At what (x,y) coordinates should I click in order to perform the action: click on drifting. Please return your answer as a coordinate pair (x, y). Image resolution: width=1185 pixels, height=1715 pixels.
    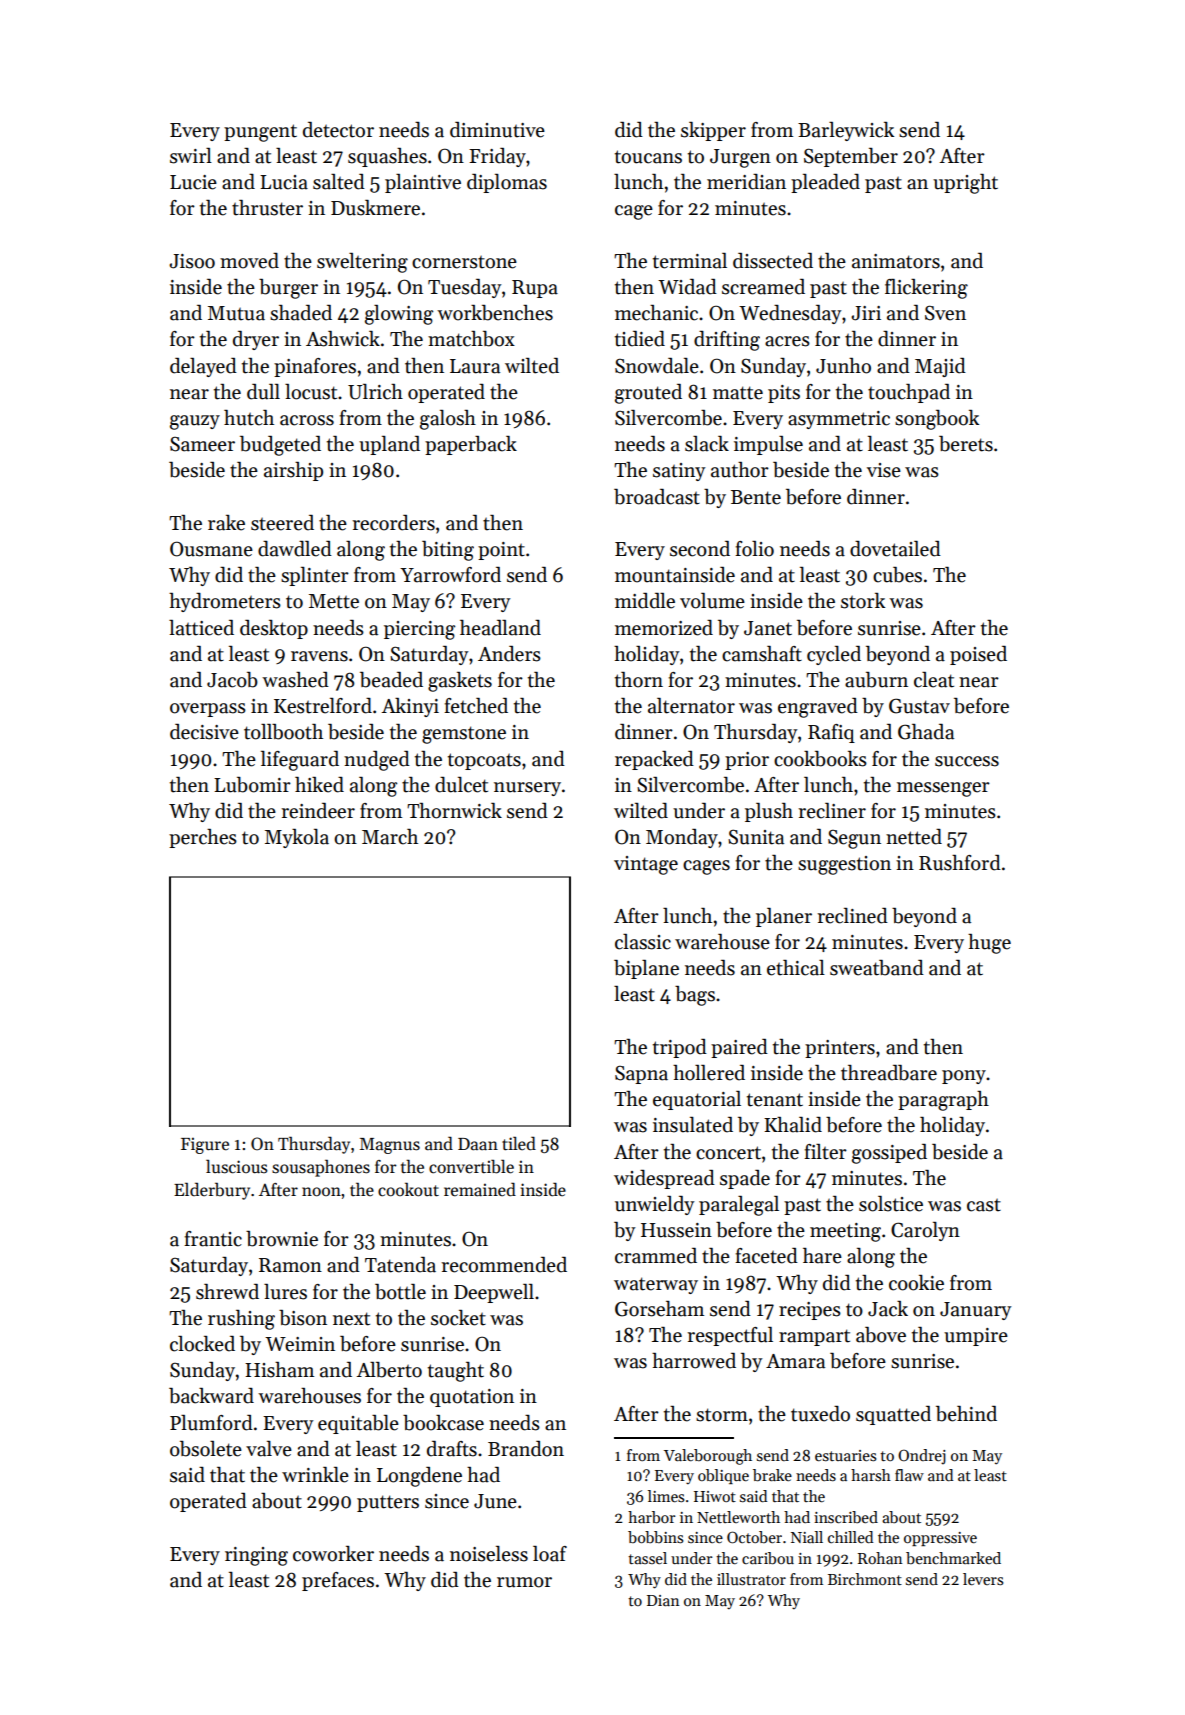
    Looking at the image, I should click on (727, 341).
